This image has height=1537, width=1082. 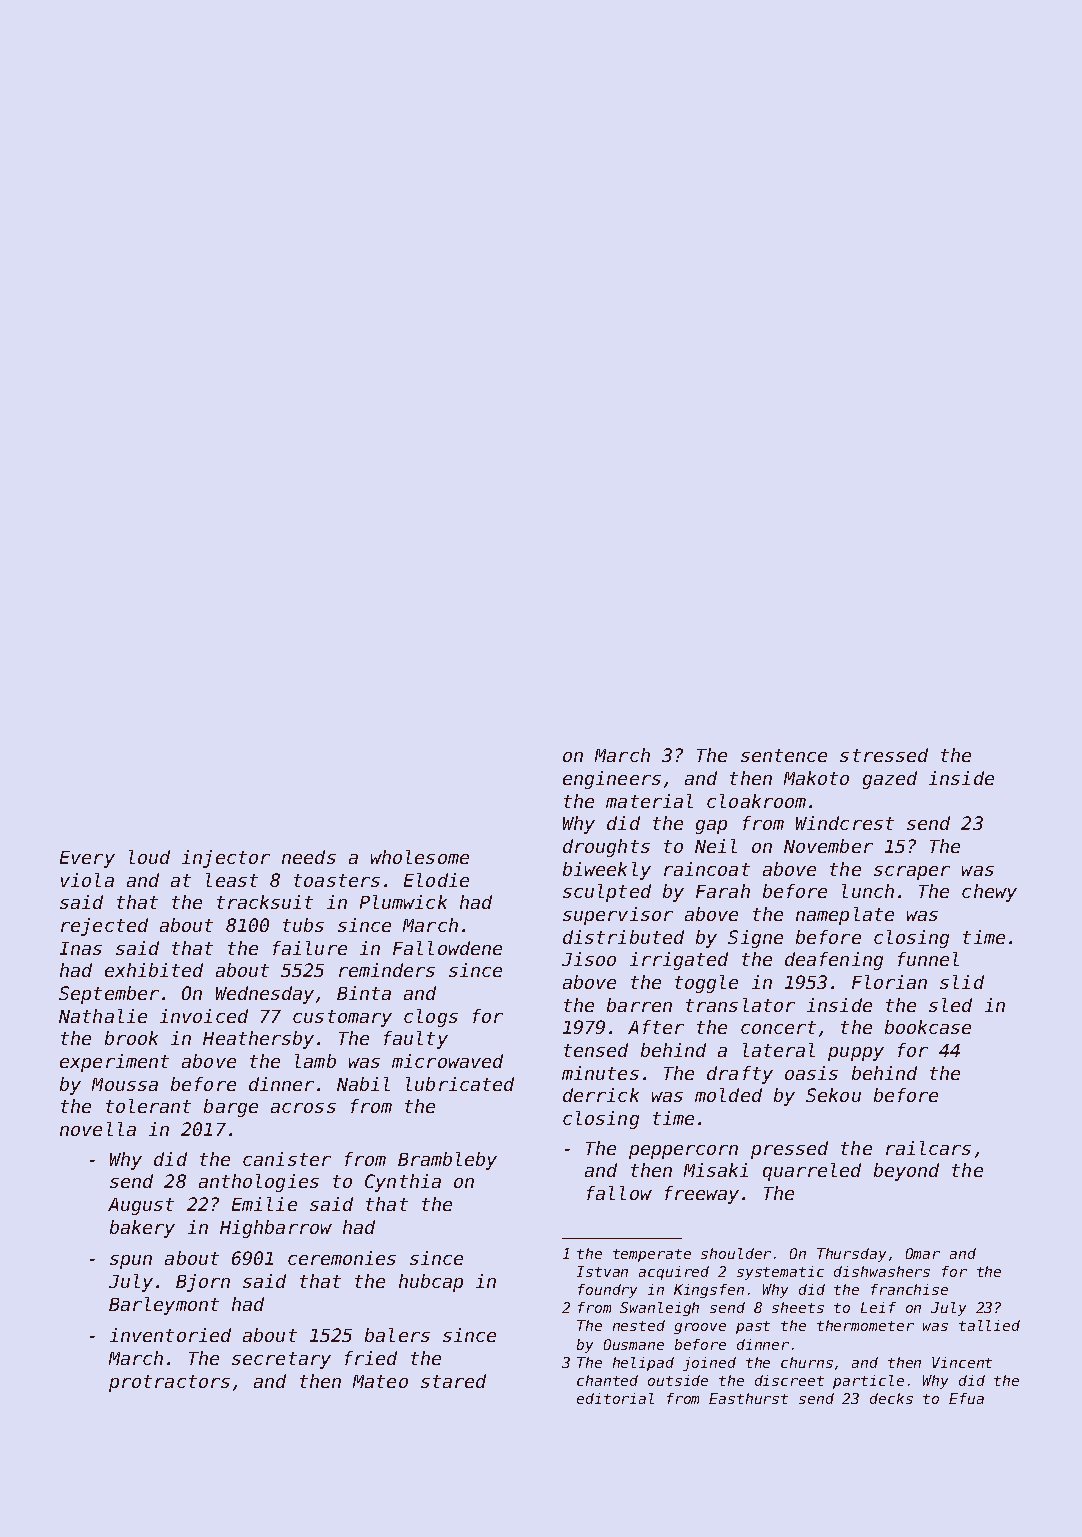 What do you see at coordinates (736, 1253) in the image?
I see `shoulder` at bounding box center [736, 1253].
